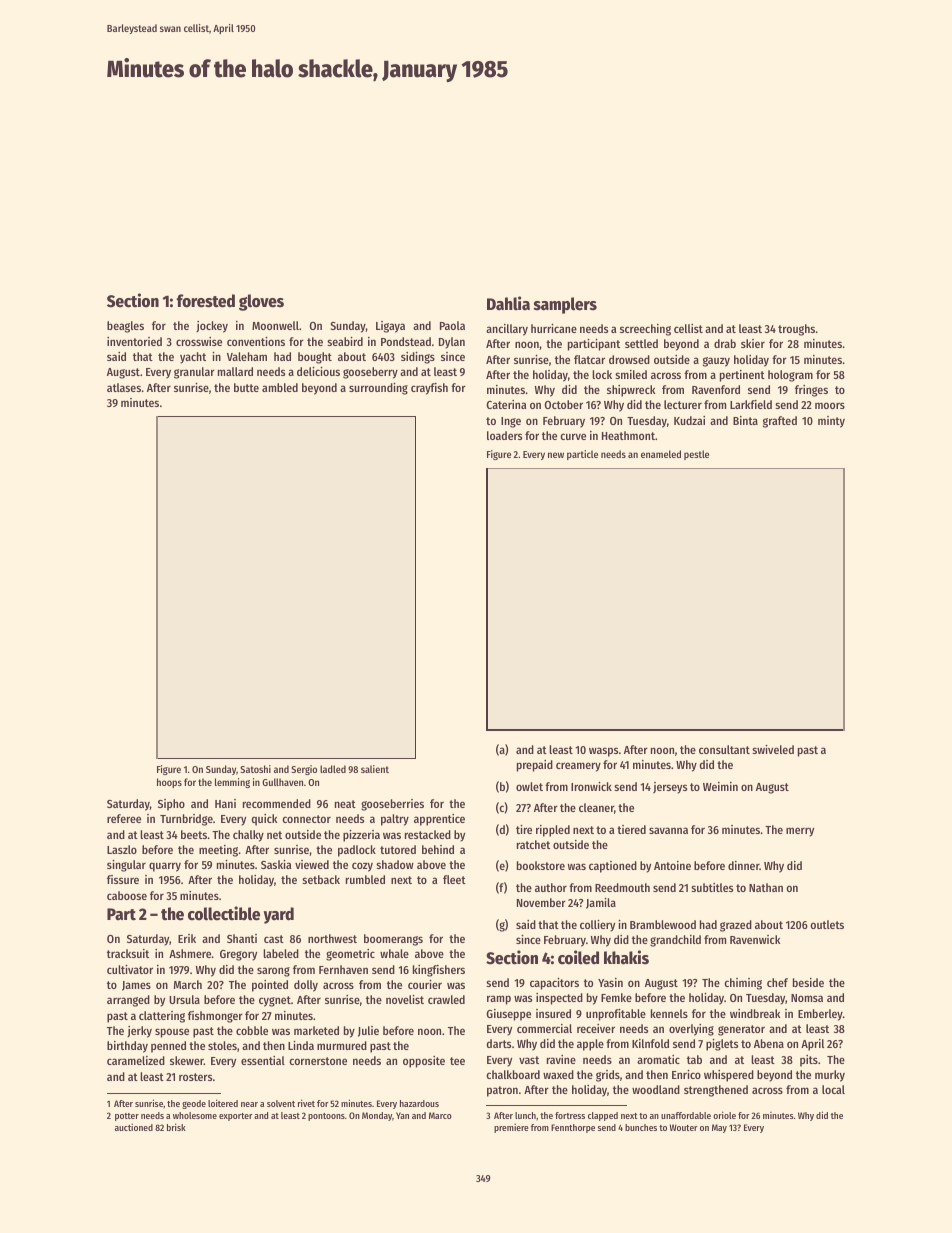 The height and width of the screenshot is (1233, 952). Describe the element at coordinates (712, 887) in the screenshot. I see `subtitles` at that location.
